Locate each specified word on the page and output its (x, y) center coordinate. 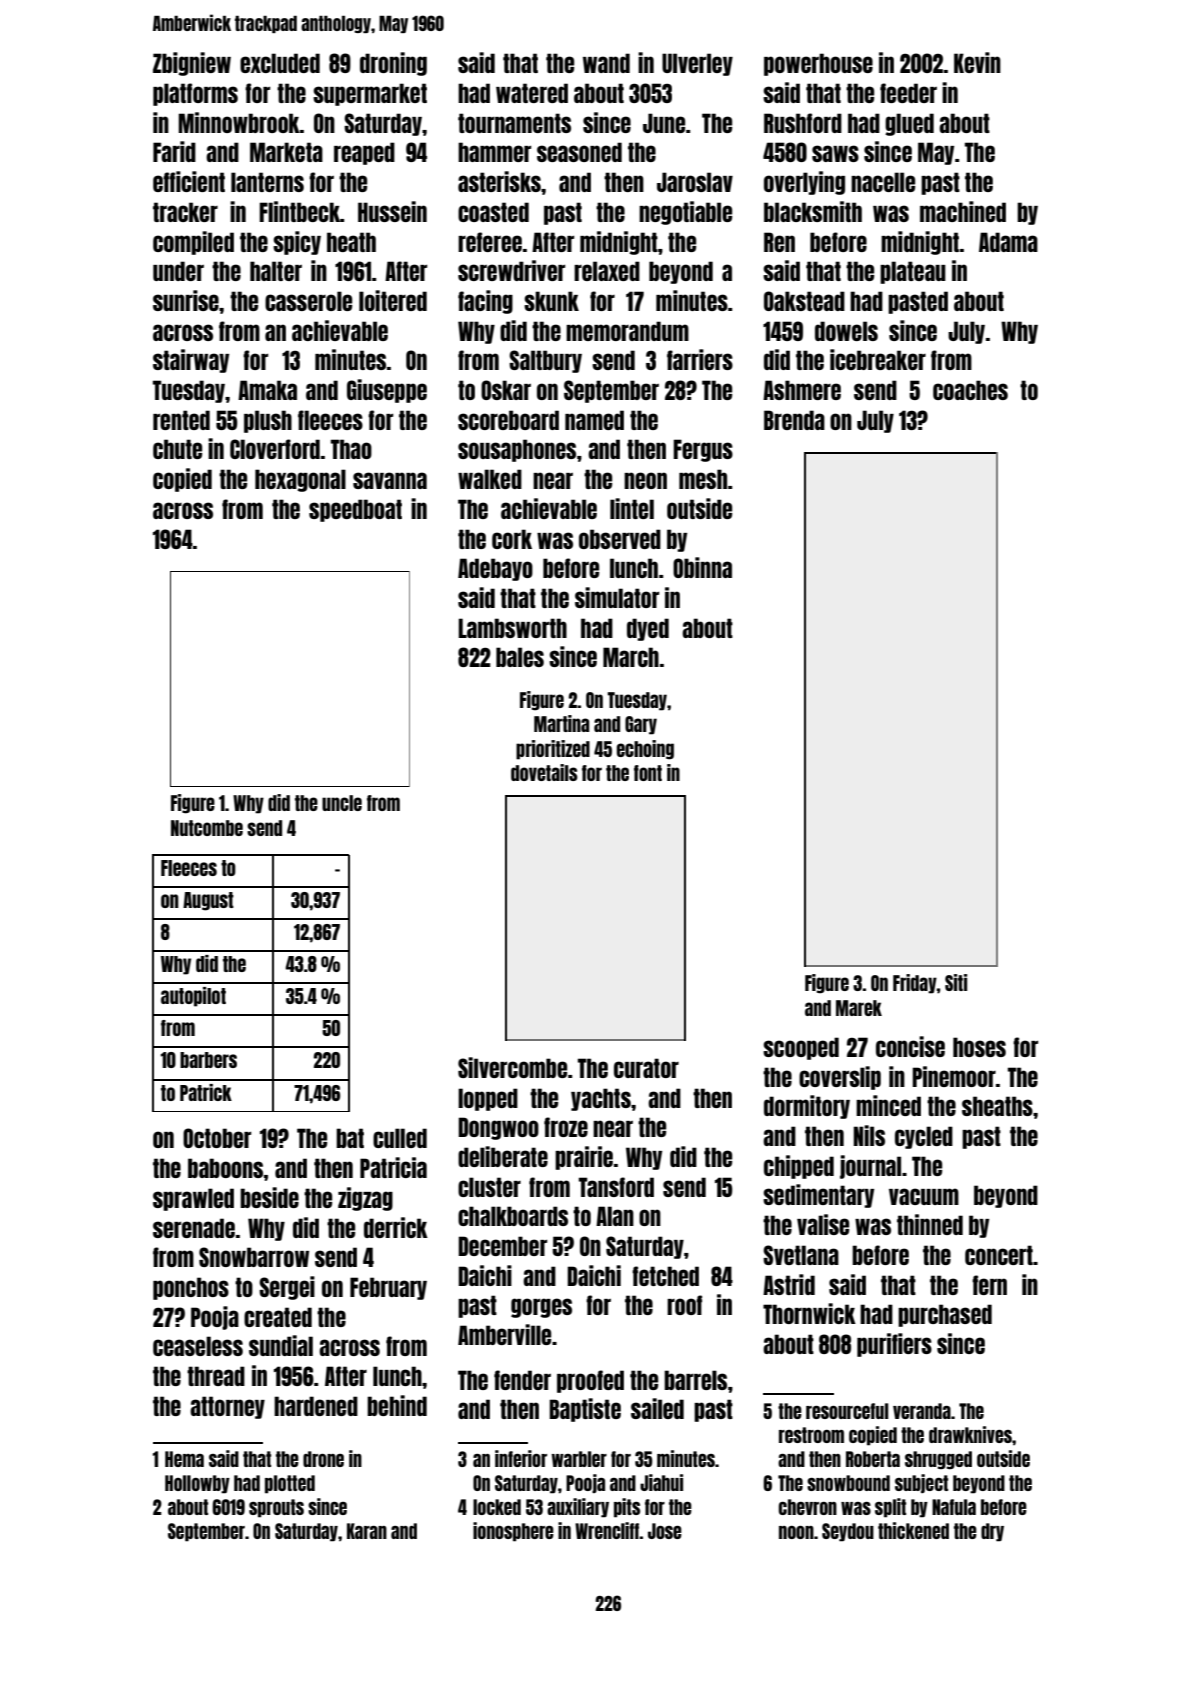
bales (520, 657)
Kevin (977, 62)
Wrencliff (607, 1530)
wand (606, 63)
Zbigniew (192, 64)
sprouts (276, 1508)
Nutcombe (207, 828)
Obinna (702, 567)
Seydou (848, 1532)
